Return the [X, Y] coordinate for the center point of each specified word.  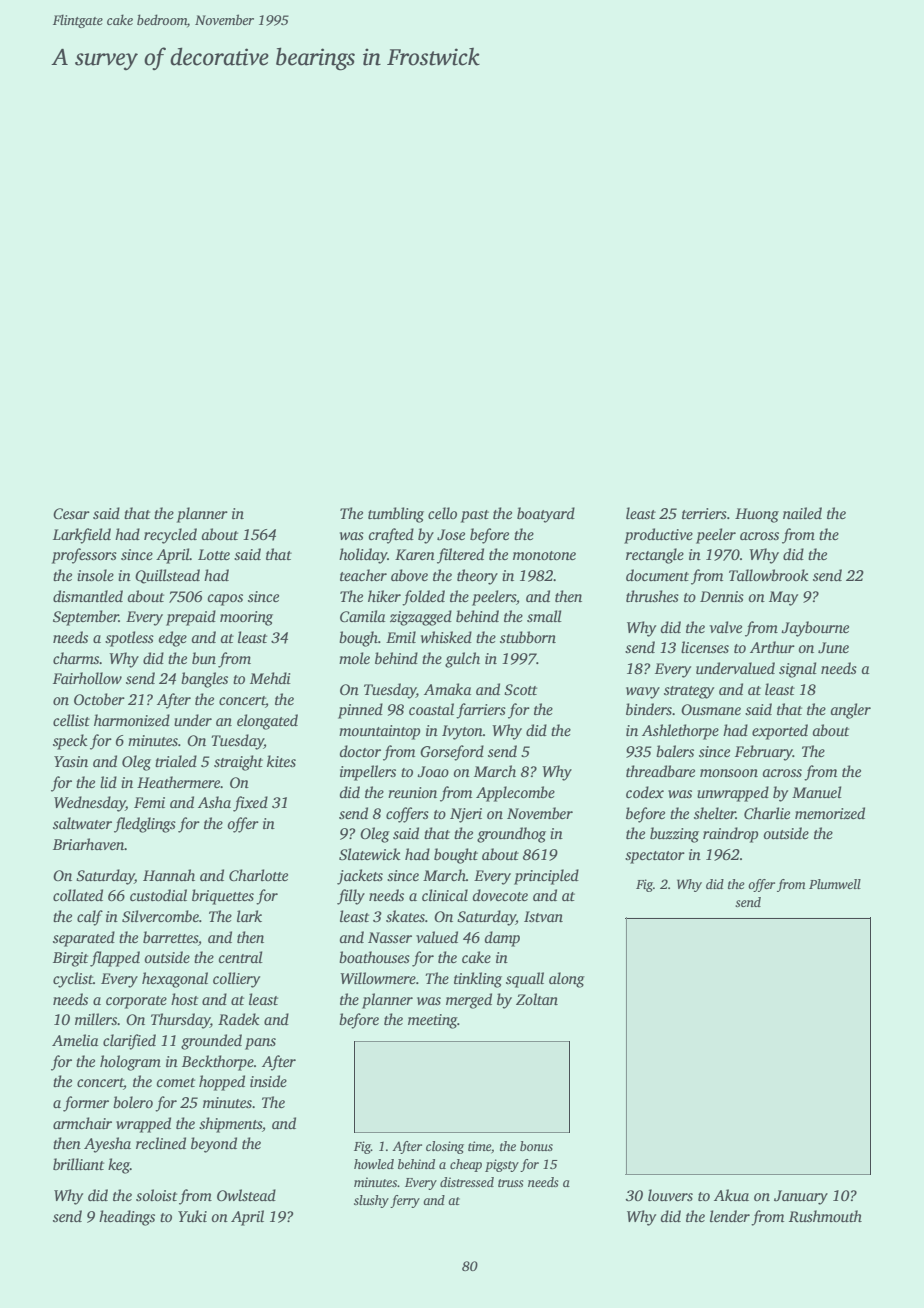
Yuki [192, 1216]
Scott [520, 690]
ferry [405, 1201]
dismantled [88, 596]
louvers [670, 1195]
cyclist [73, 980]
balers [675, 751]
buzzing [674, 835]
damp [502, 939]
